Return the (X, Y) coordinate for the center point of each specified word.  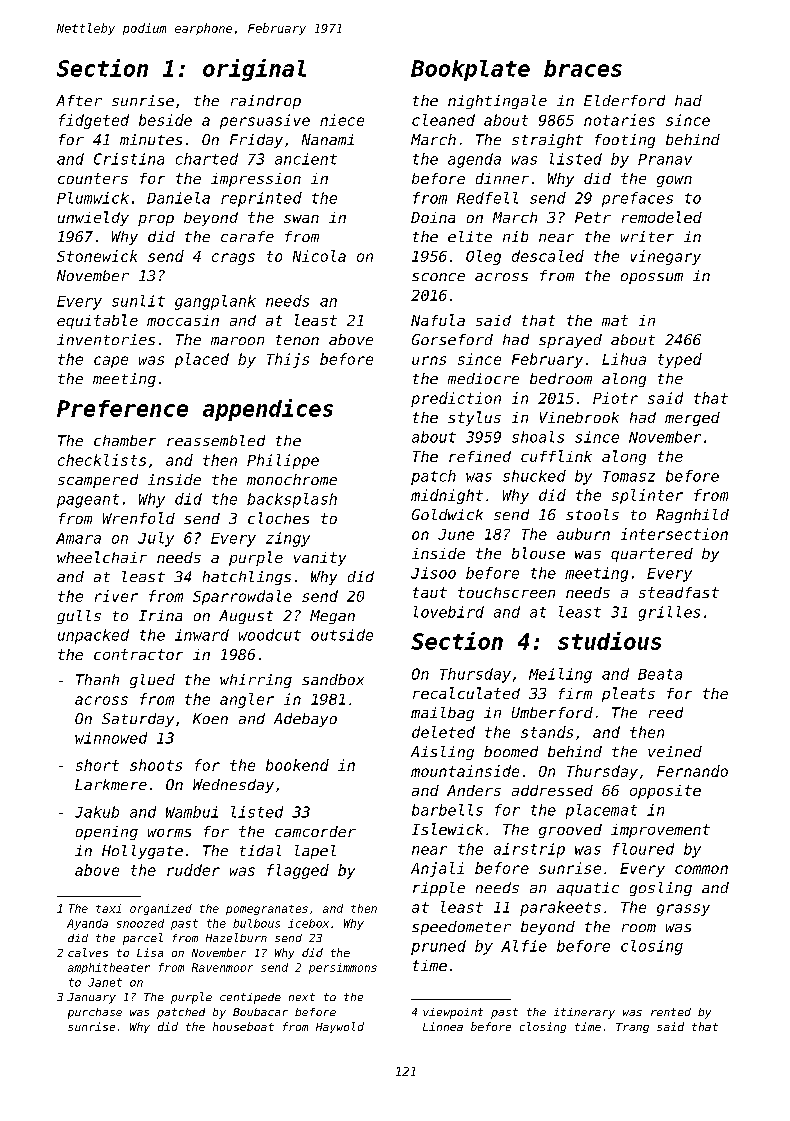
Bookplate (470, 70)
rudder (193, 870)
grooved (570, 831)
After (79, 100)
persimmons (343, 968)
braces (583, 68)
